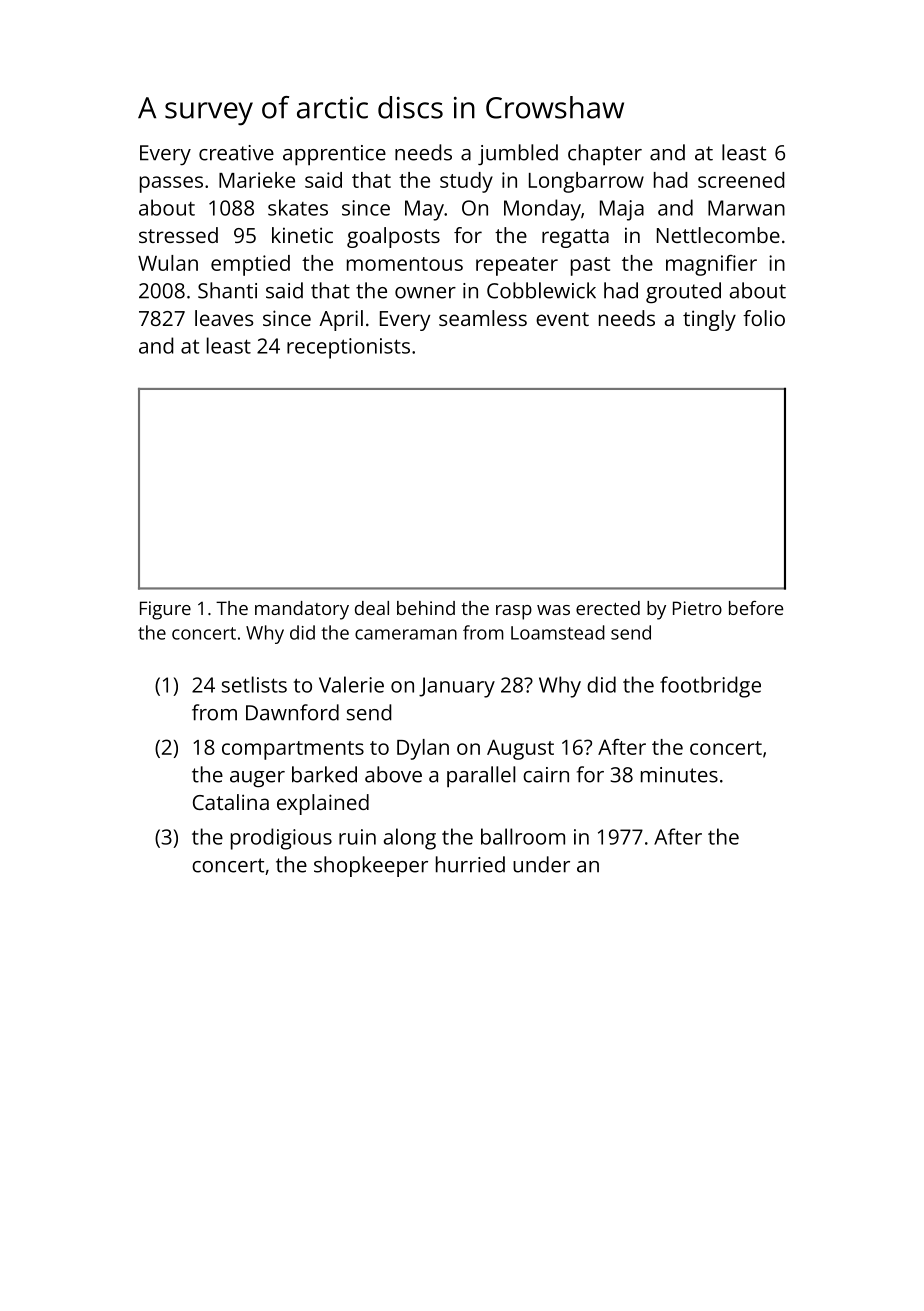 The width and height of the document is (924, 1311). I want to click on mandatory, so click(302, 610).
